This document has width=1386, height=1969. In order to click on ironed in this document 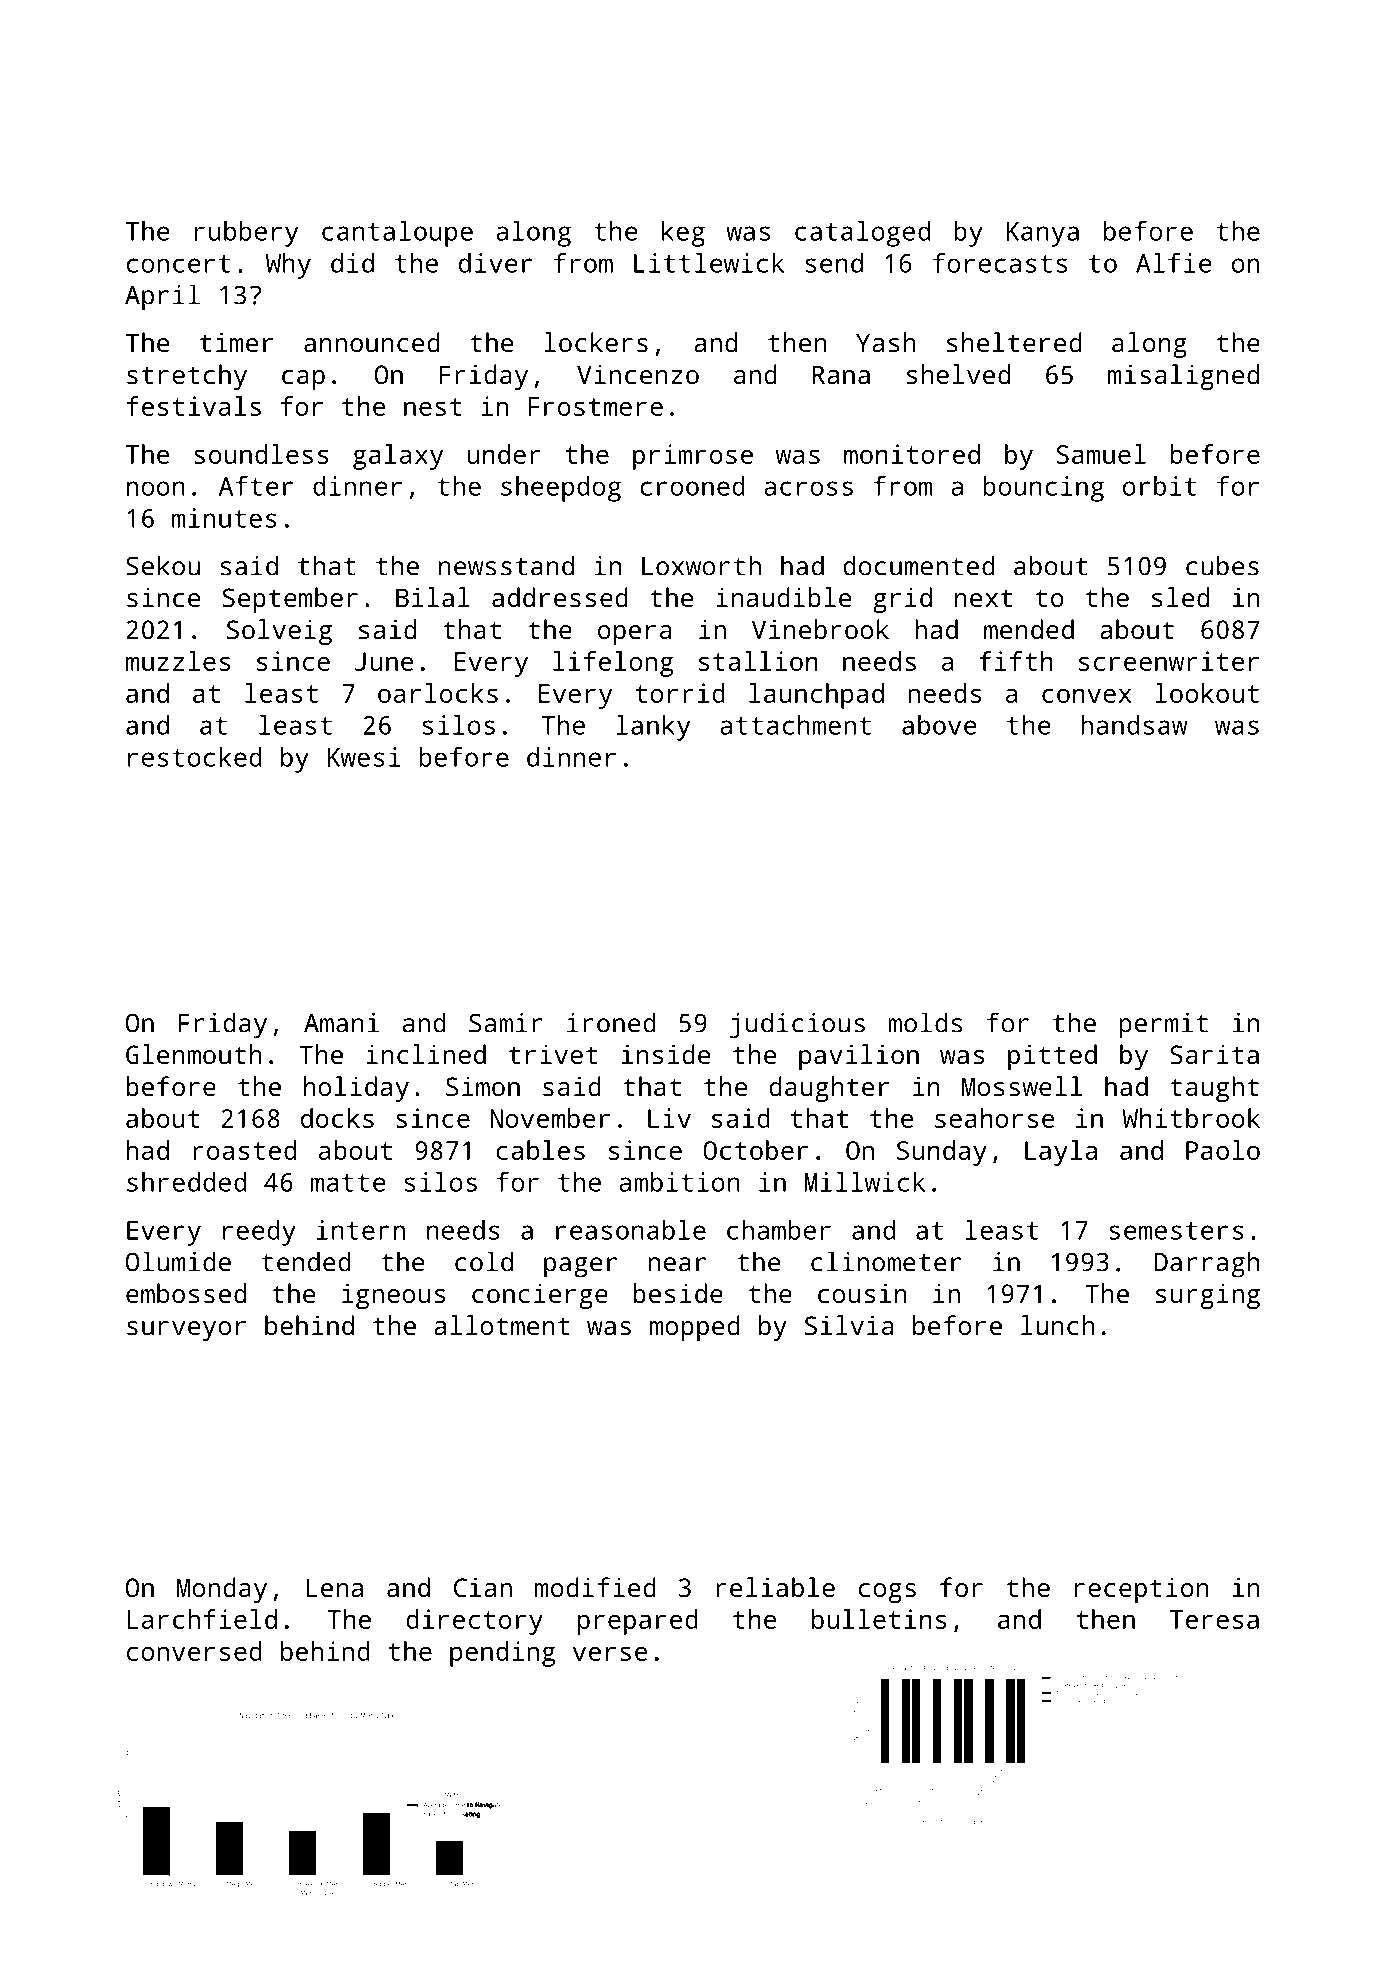, I will do `click(611, 1022)`.
